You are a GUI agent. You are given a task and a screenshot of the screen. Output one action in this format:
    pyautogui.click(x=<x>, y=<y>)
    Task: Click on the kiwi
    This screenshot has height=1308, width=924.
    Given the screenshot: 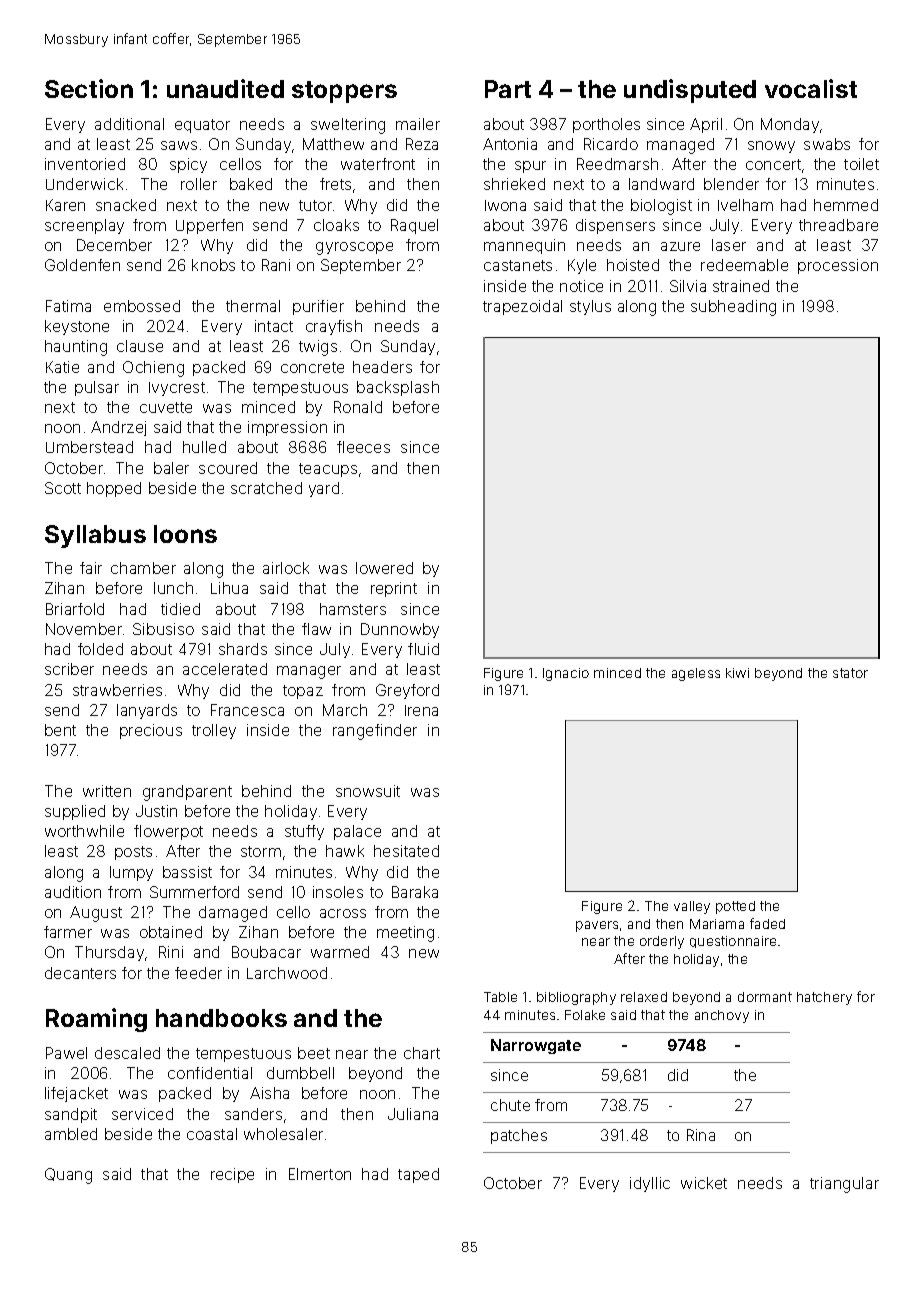 What is the action you would take?
    pyautogui.click(x=737, y=673)
